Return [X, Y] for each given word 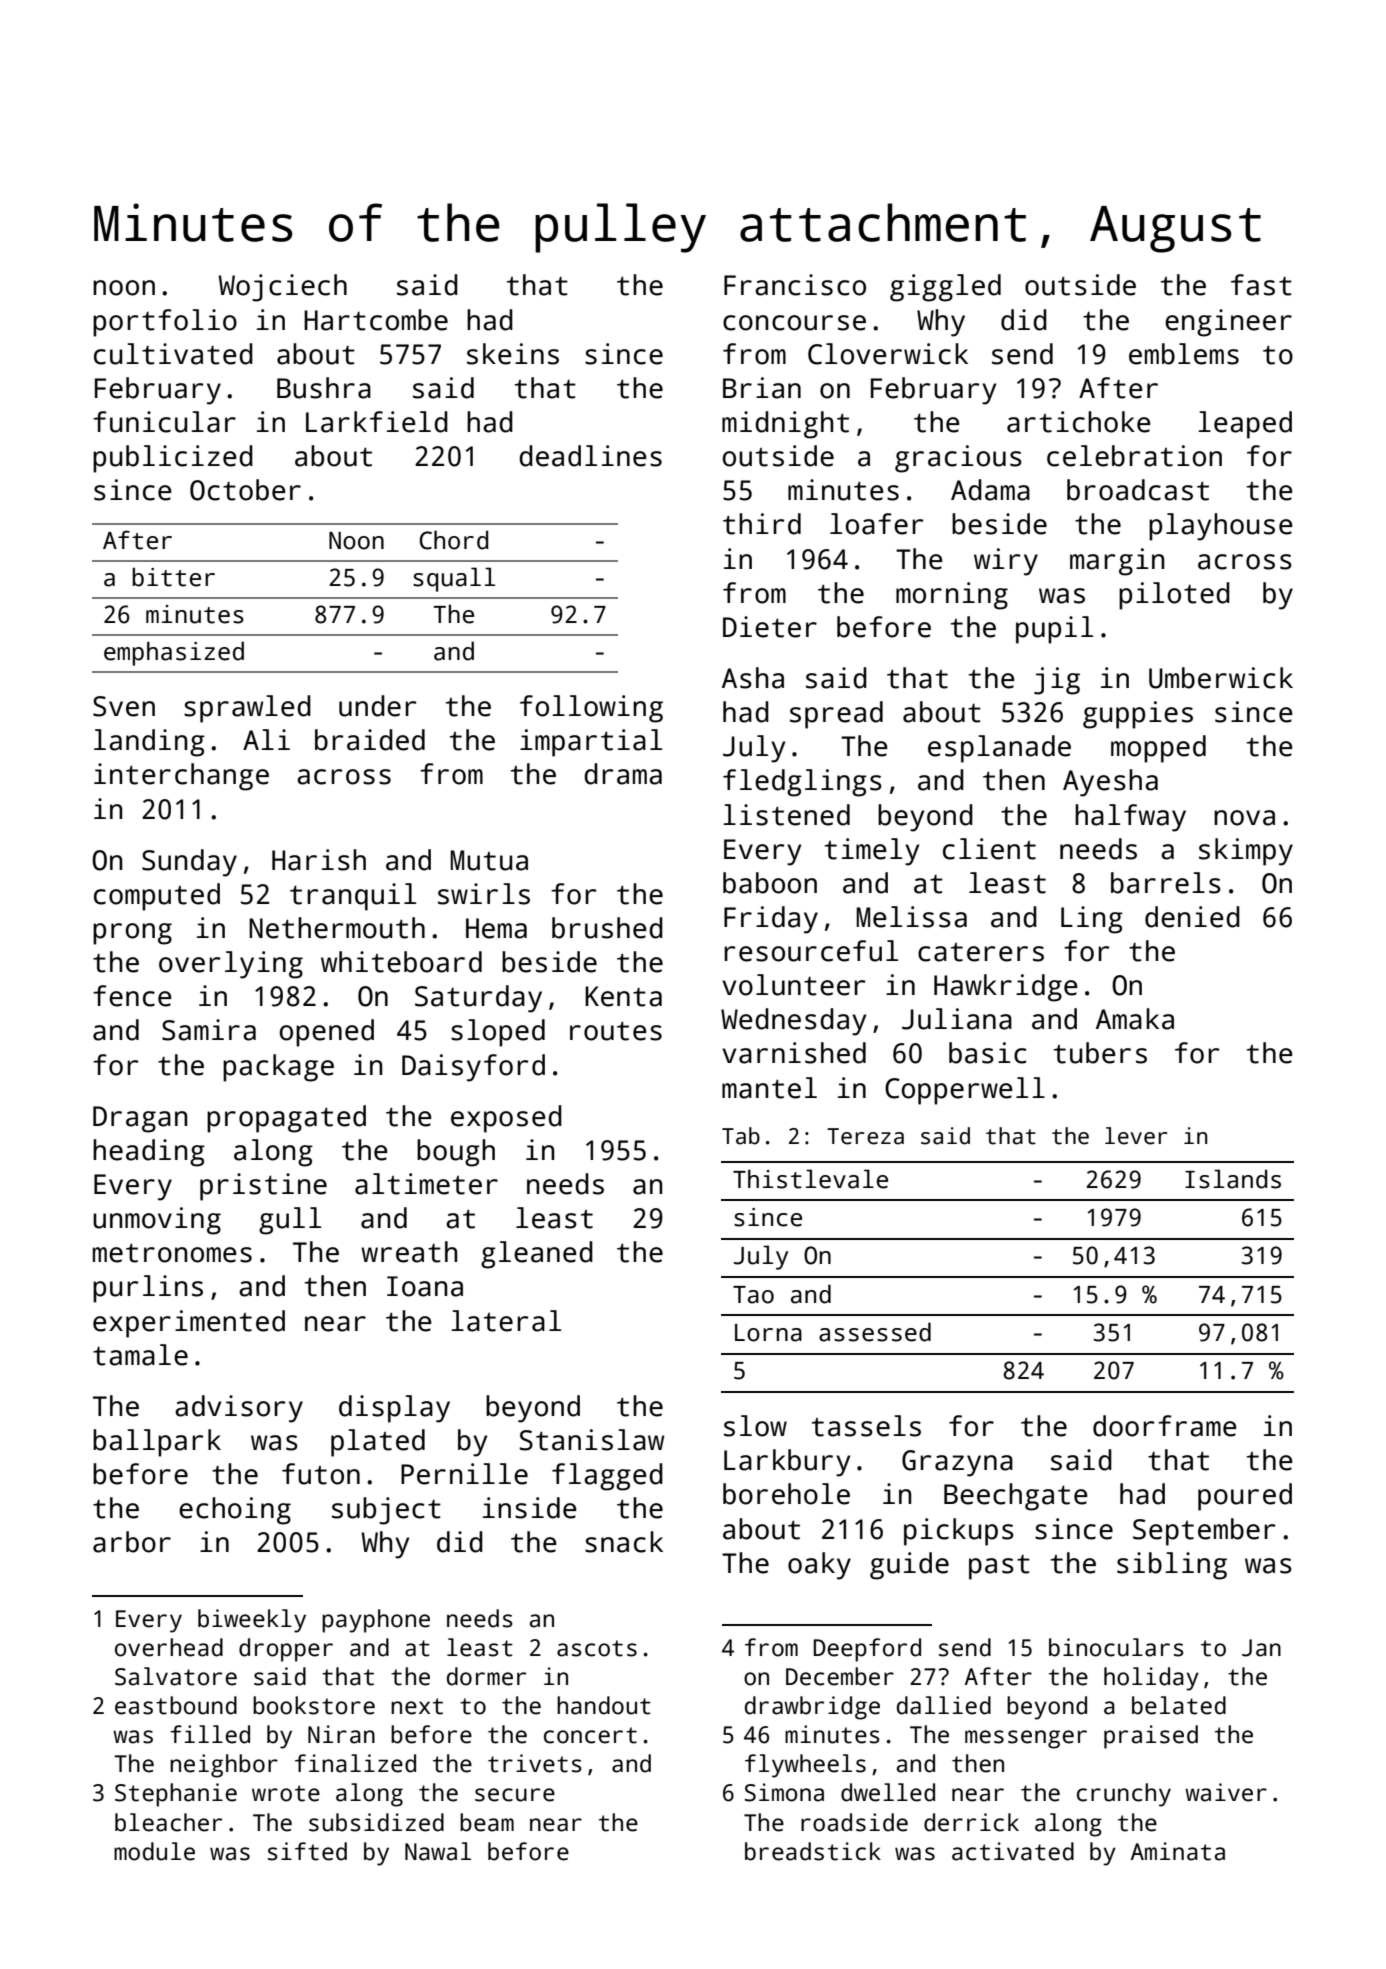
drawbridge [812, 1708]
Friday [771, 920]
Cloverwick [888, 354]
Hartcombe [376, 320]
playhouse [1221, 527]
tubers [1100, 1053]
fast [1261, 285]
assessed [875, 1332]
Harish [319, 860]
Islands [1233, 1179]
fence [132, 996]
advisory [239, 1409]
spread [836, 715]
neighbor [224, 1766]
